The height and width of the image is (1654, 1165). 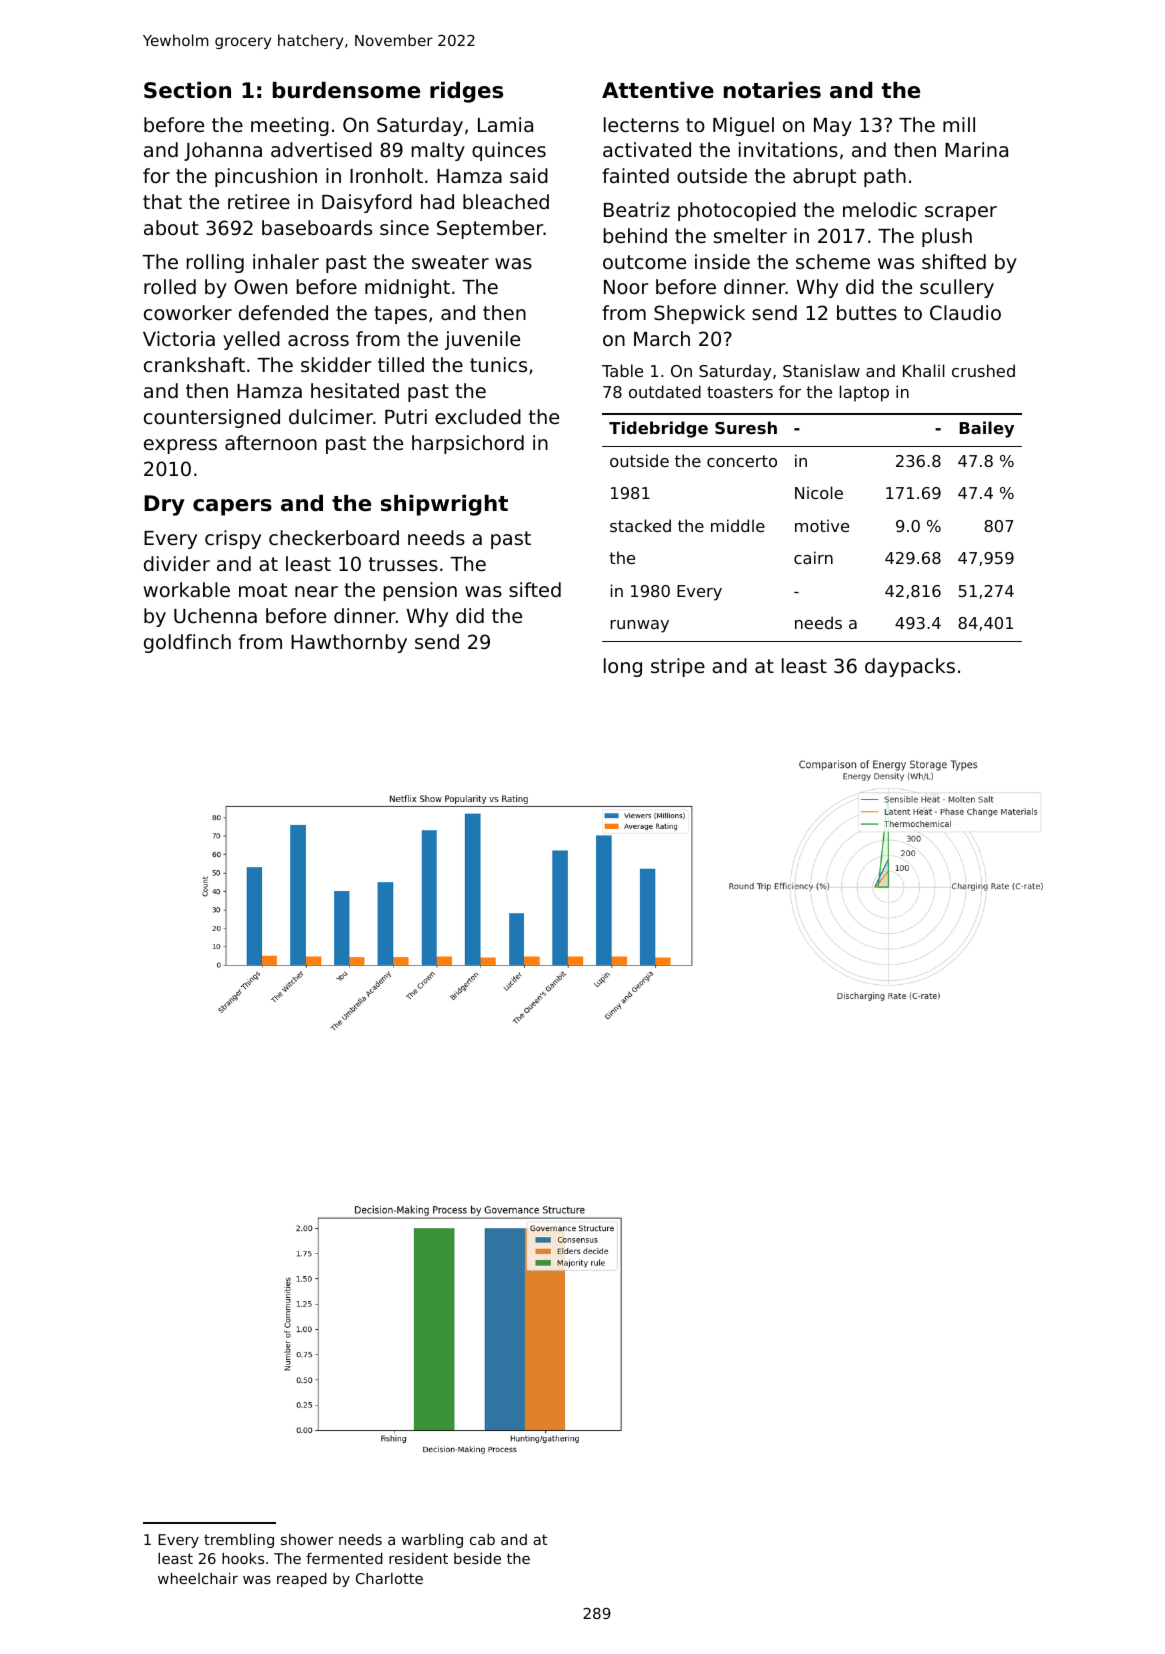 I want to click on tilled, so click(x=401, y=364).
